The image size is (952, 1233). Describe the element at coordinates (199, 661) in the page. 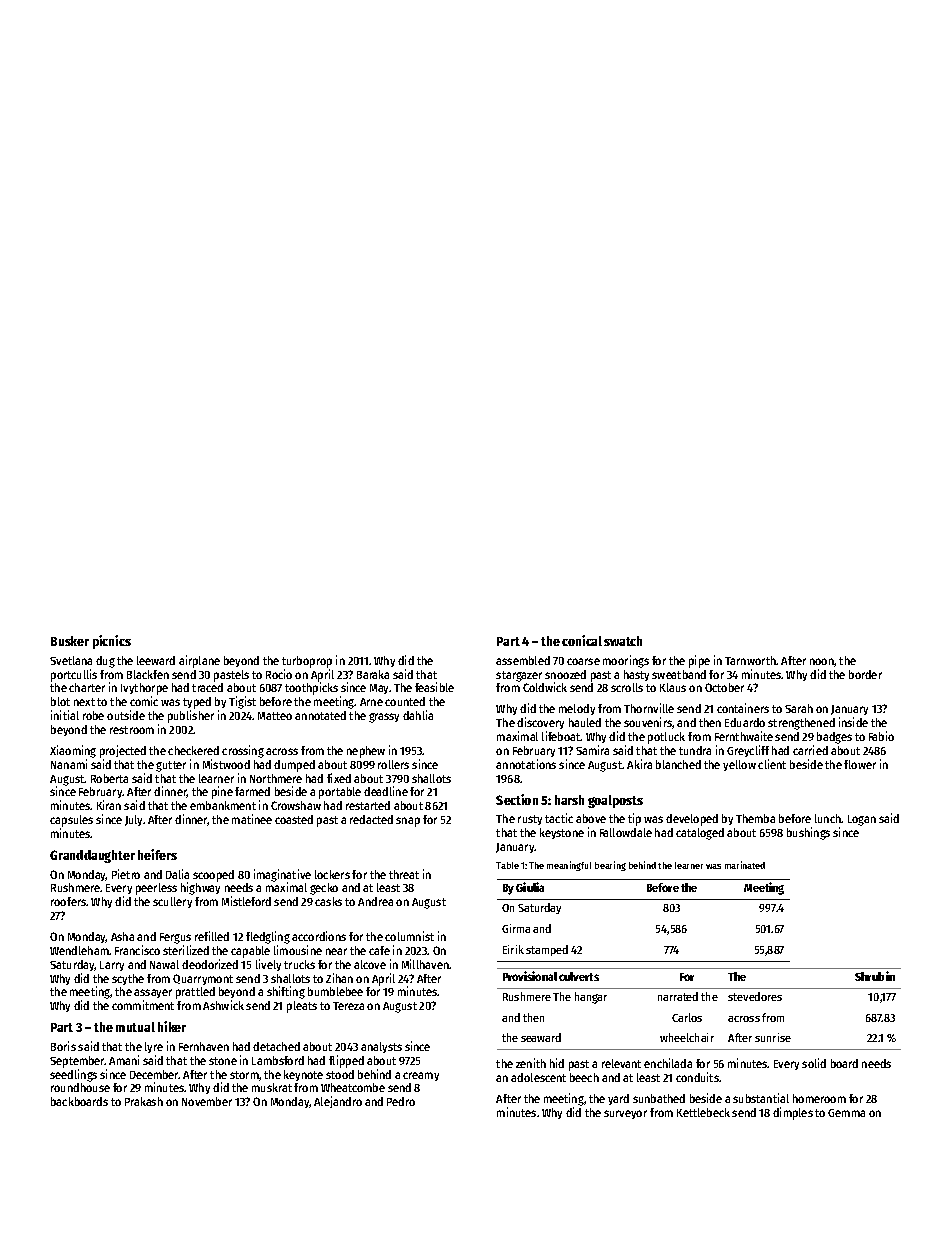

I see `airplane` at that location.
